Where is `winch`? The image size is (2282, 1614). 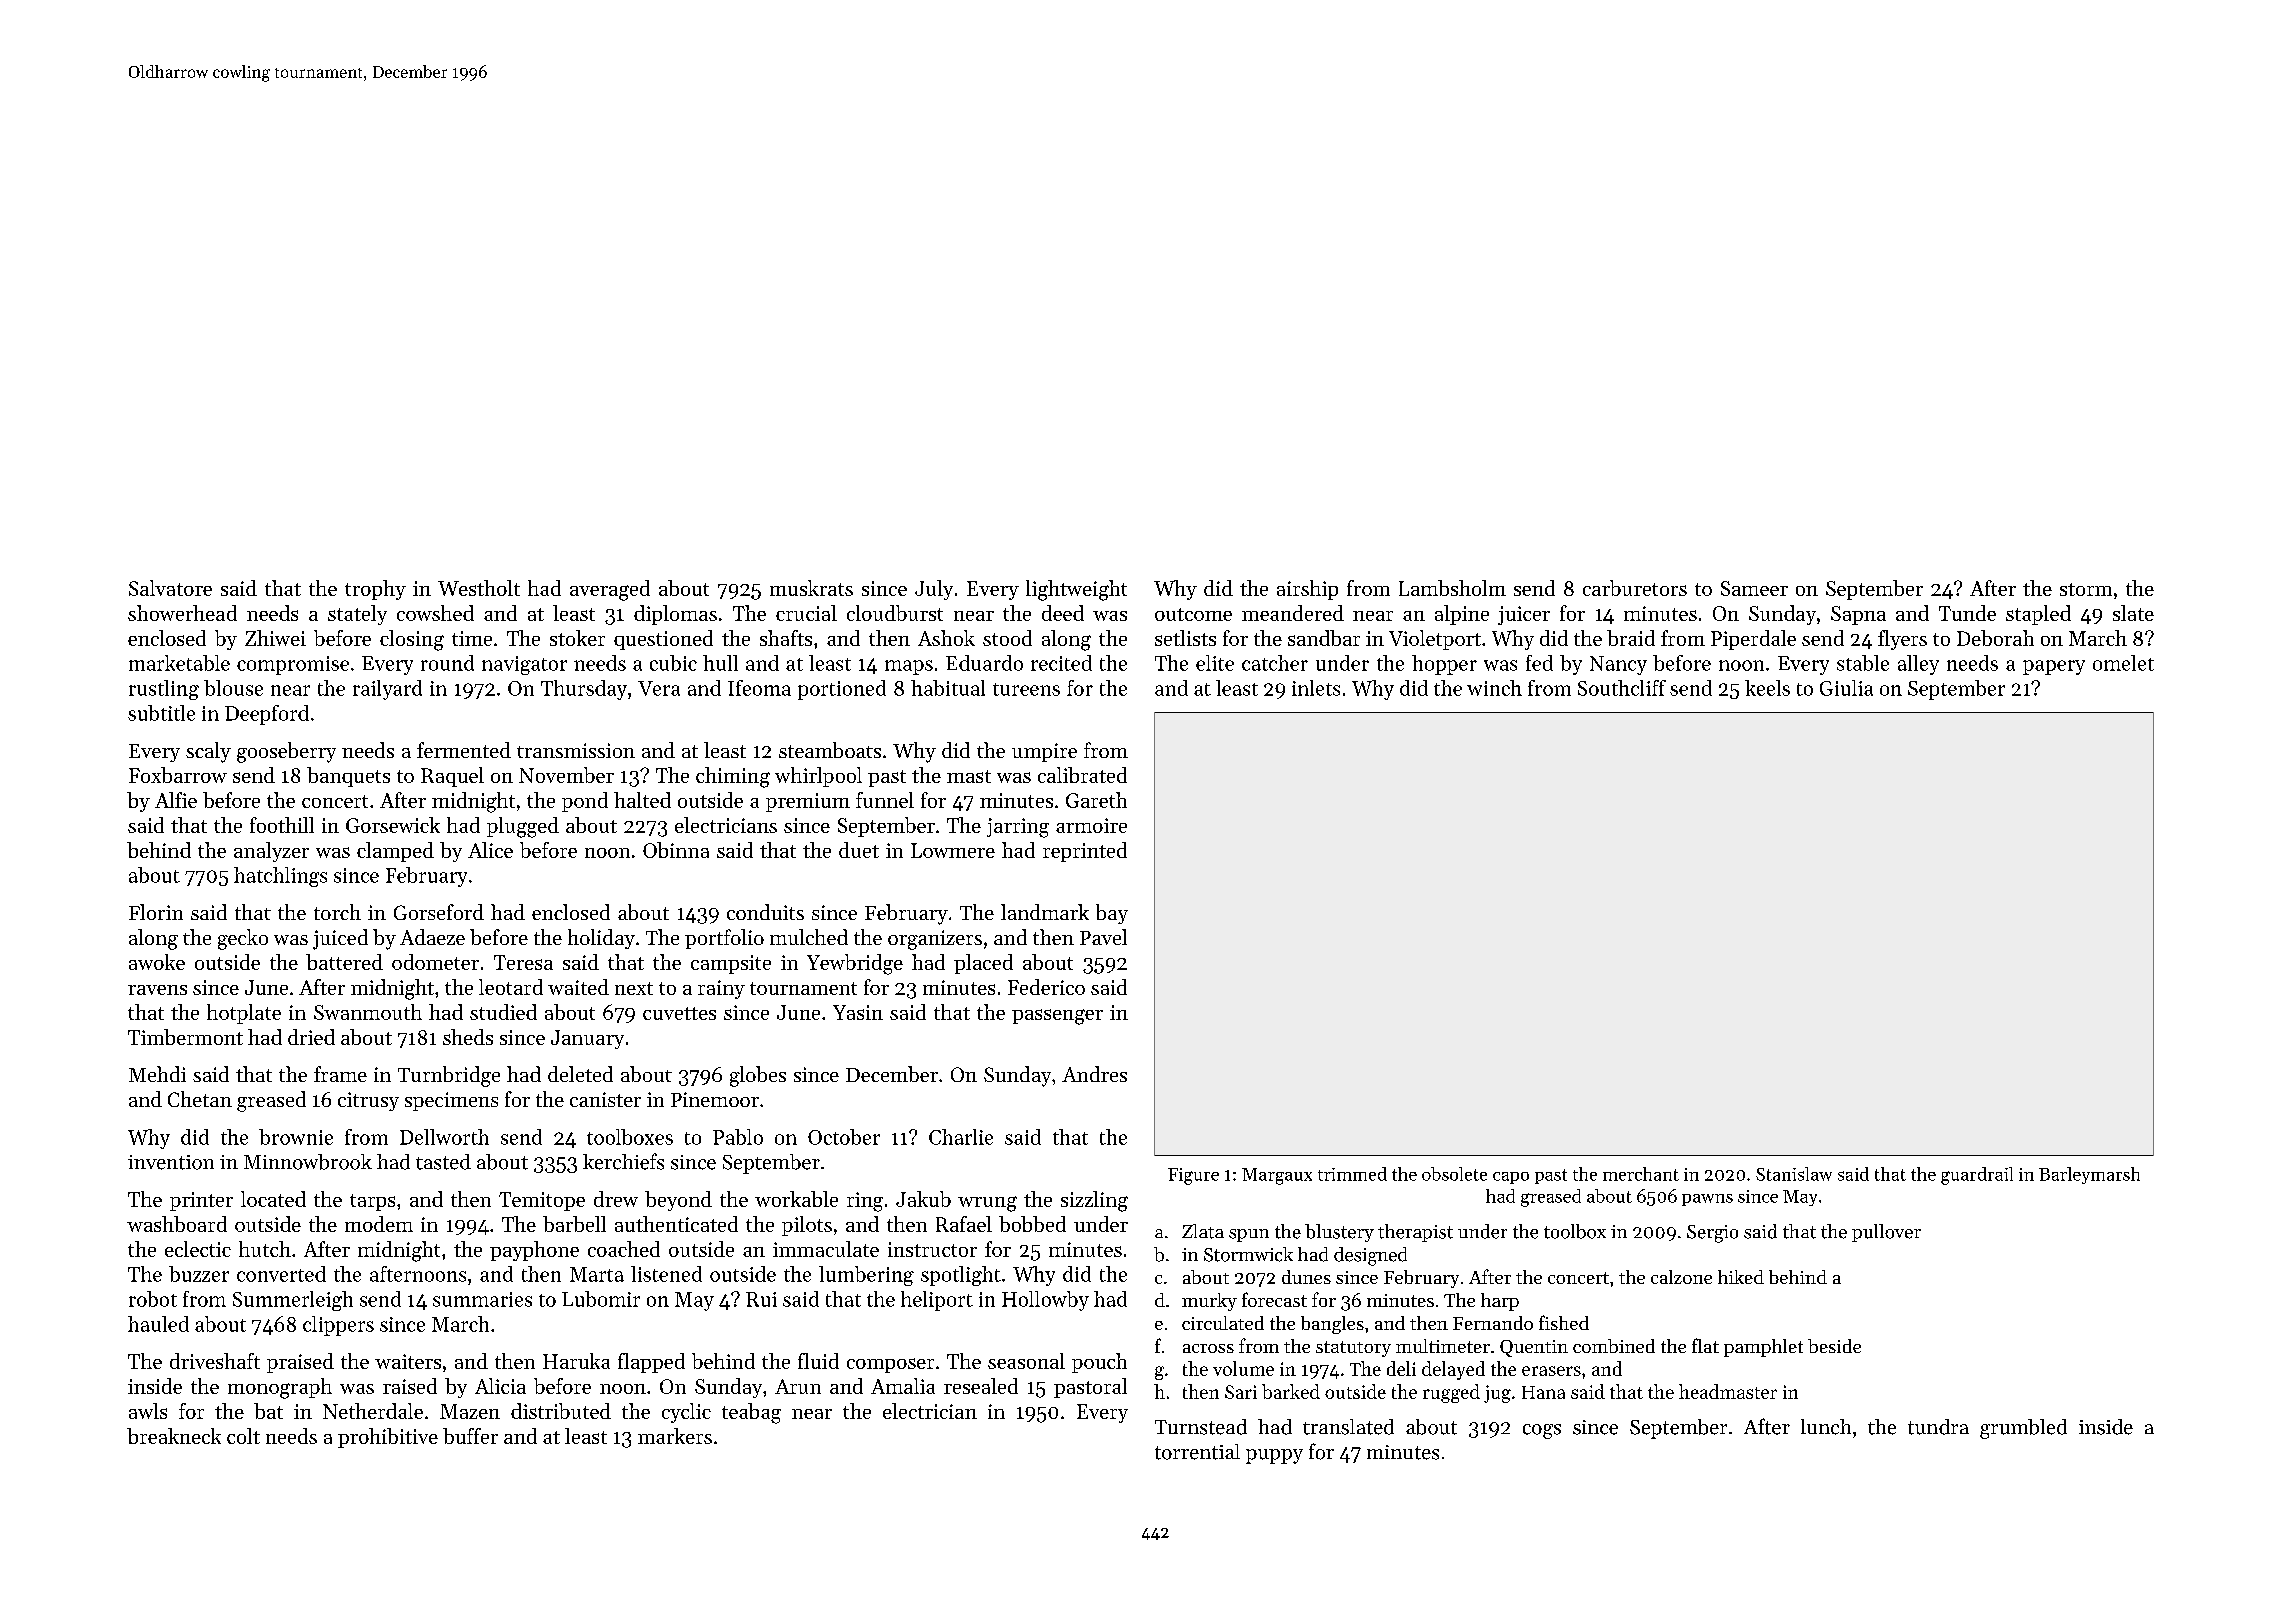 winch is located at coordinates (1494, 688).
